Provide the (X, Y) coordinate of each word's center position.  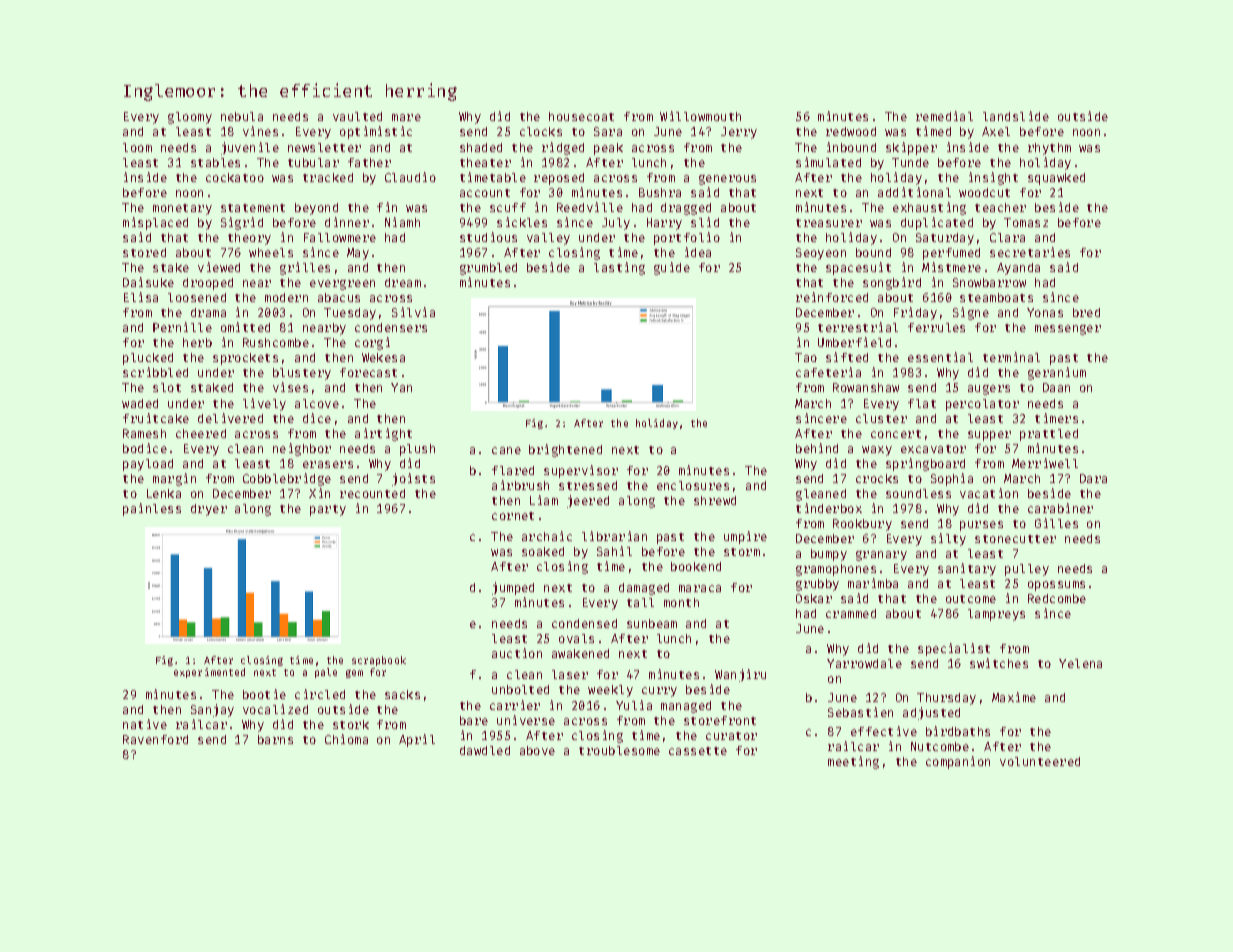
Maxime (1014, 697)
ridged (563, 148)
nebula (242, 116)
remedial (944, 116)
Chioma (346, 739)
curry (659, 692)
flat (922, 403)
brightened (565, 450)
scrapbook (379, 661)
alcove (317, 403)
